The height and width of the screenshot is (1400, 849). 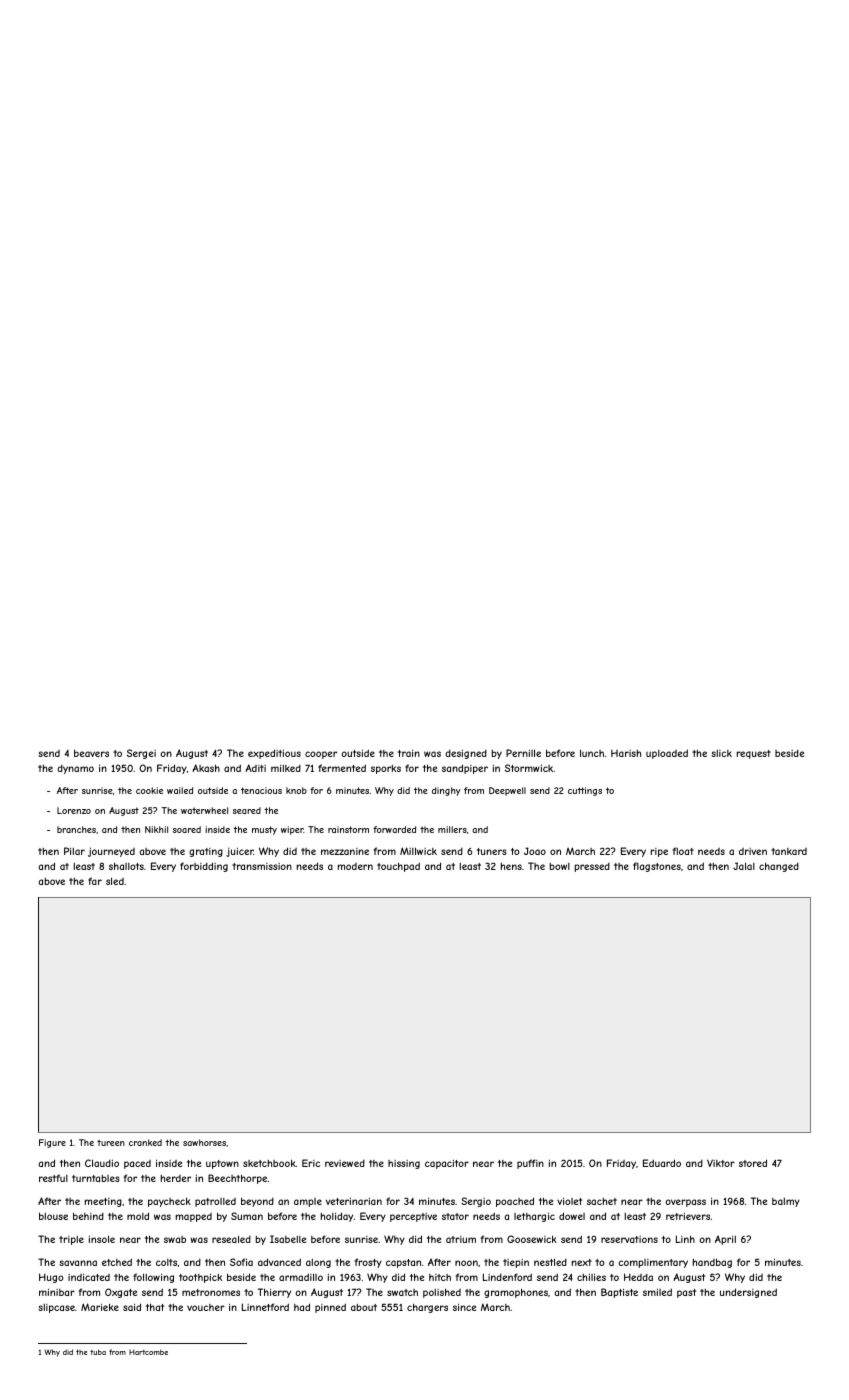 What do you see at coordinates (141, 754) in the screenshot?
I see `Sergei` at bounding box center [141, 754].
